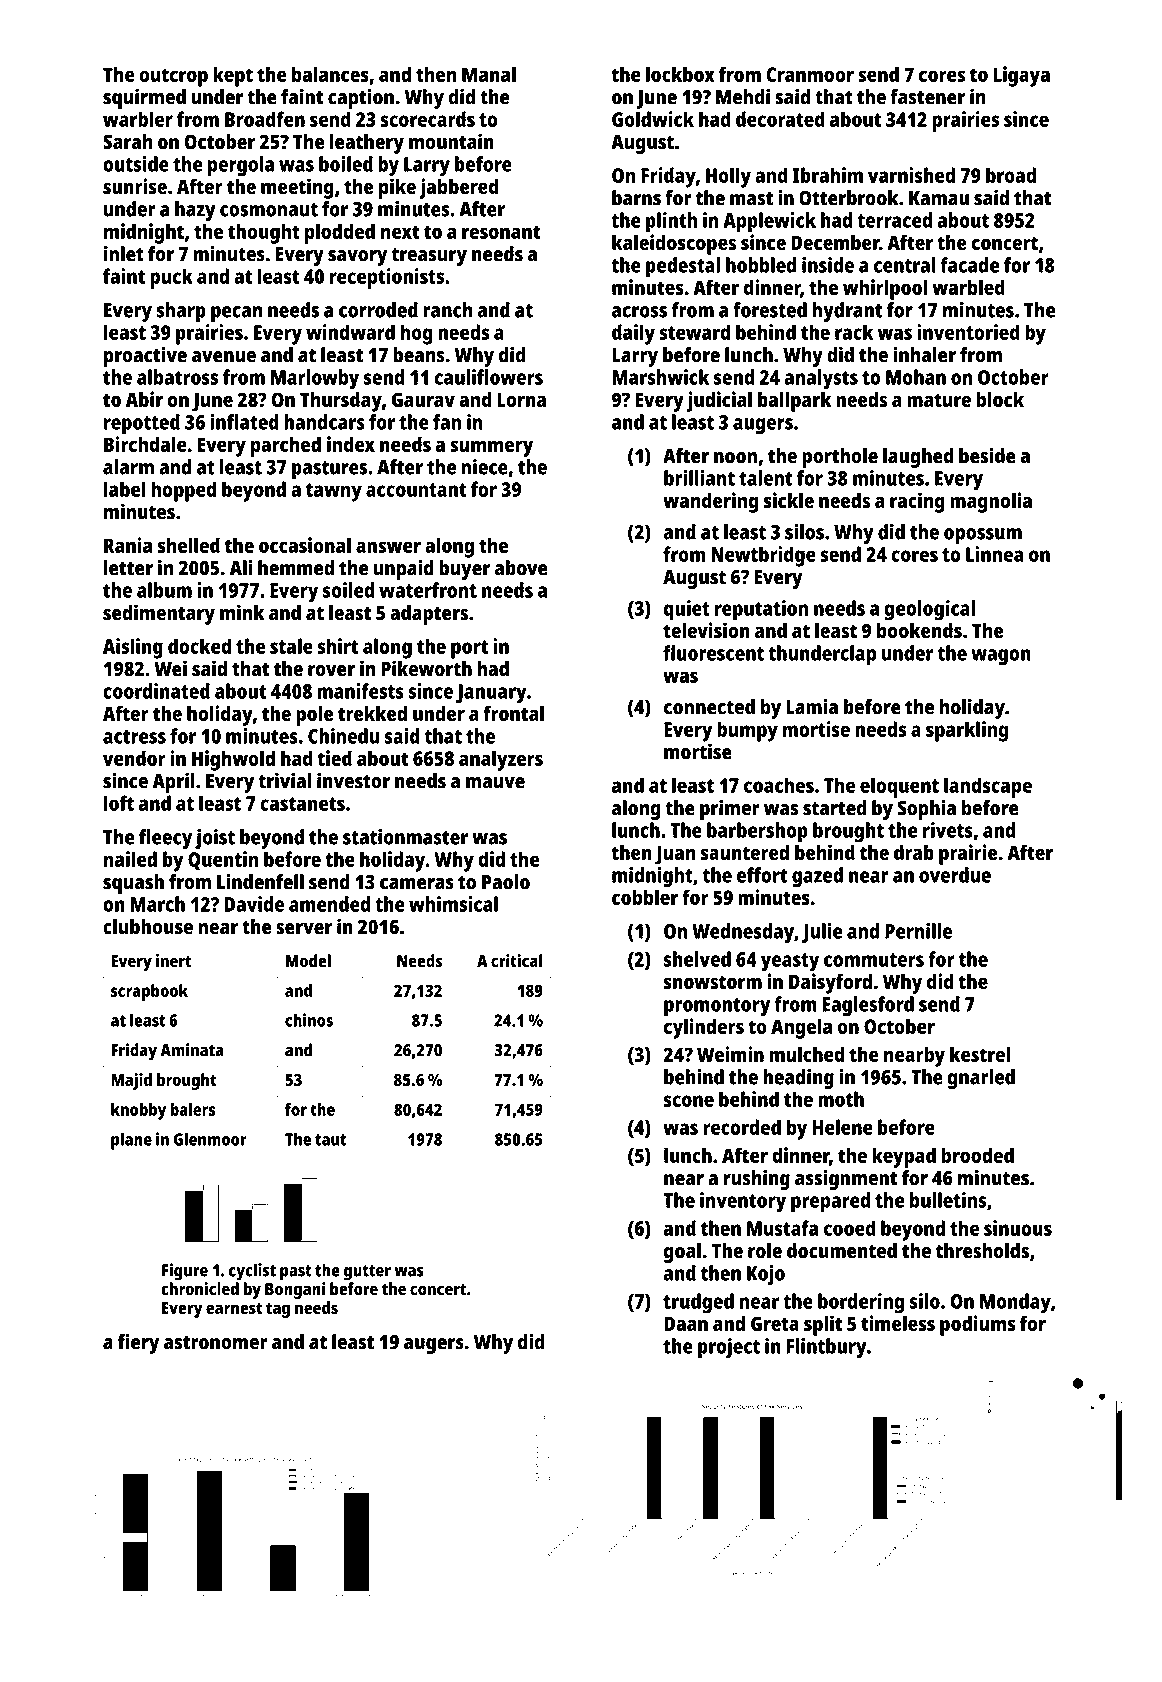 This page has width=1162, height=1682. What do you see at coordinates (138, 1343) in the page?
I see `fiery` at bounding box center [138, 1343].
